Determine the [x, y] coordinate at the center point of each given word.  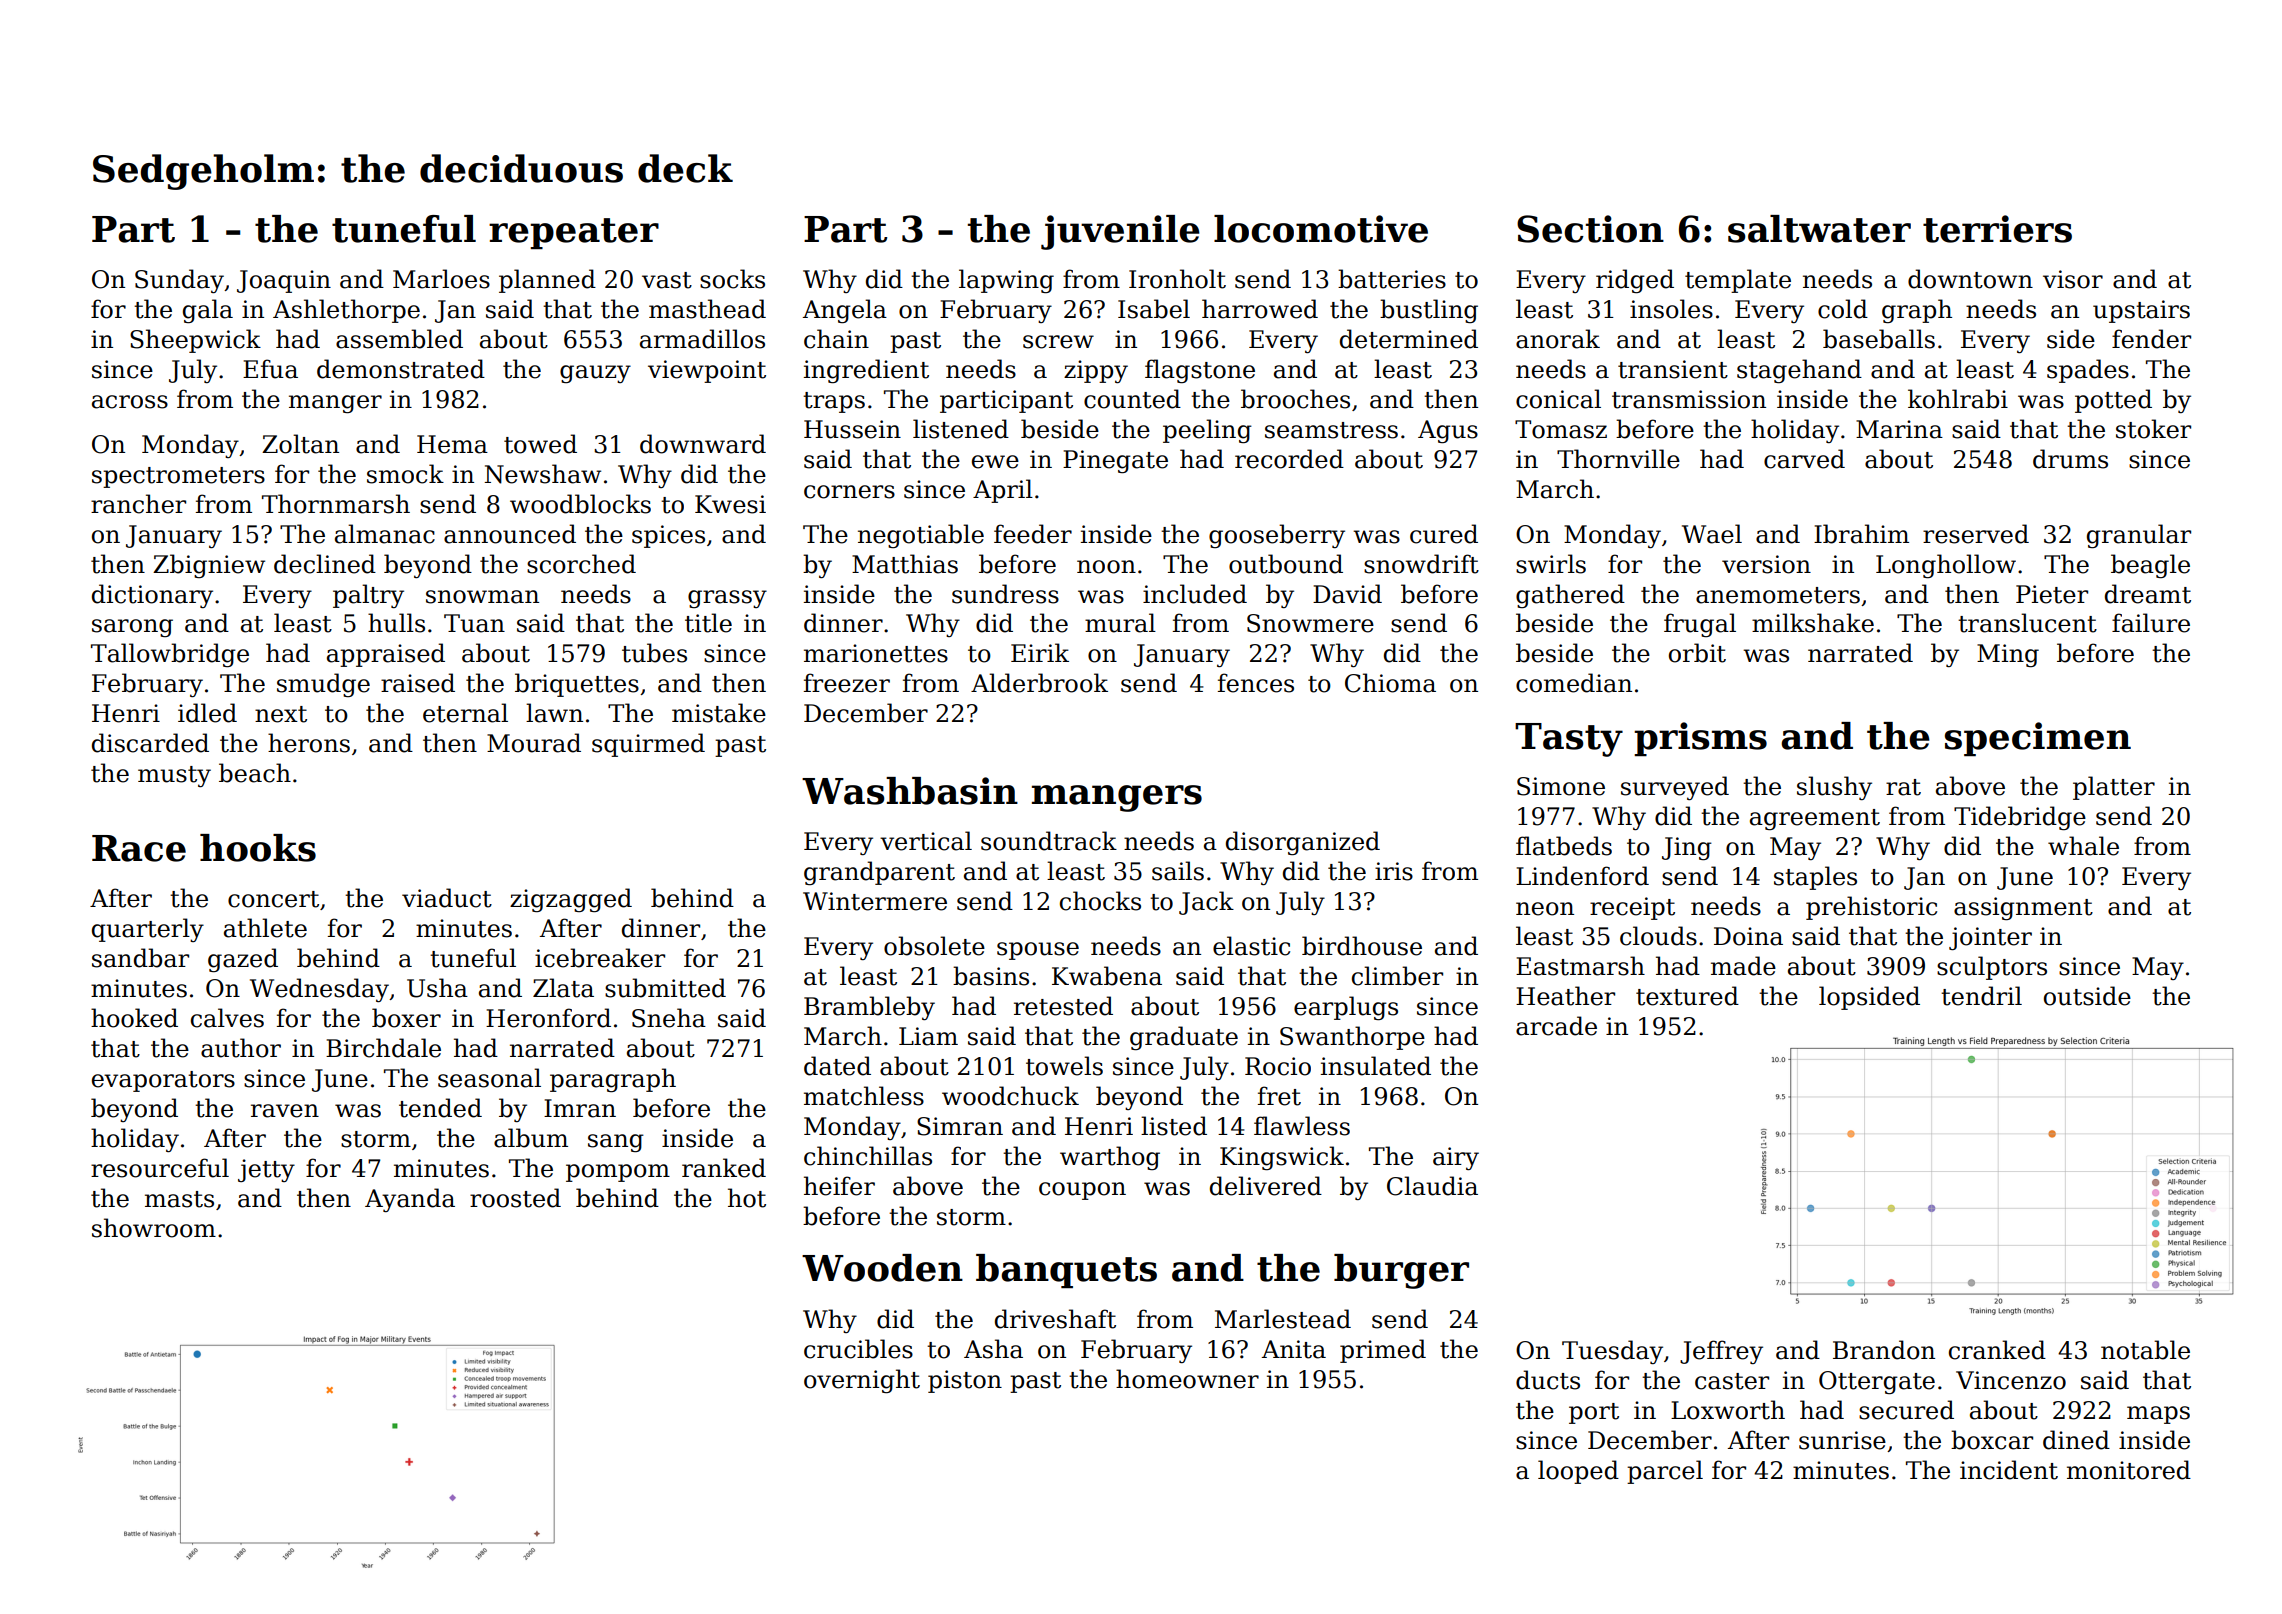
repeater [574, 233]
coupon [1082, 1191]
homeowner [1187, 1379]
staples [1815, 878]
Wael [1712, 534]
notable [2145, 1350]
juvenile [1120, 232]
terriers [1997, 229]
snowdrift [1421, 564]
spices [668, 536]
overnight [862, 1381]
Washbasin [910, 791]
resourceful [160, 1168]
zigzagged [571, 900]
